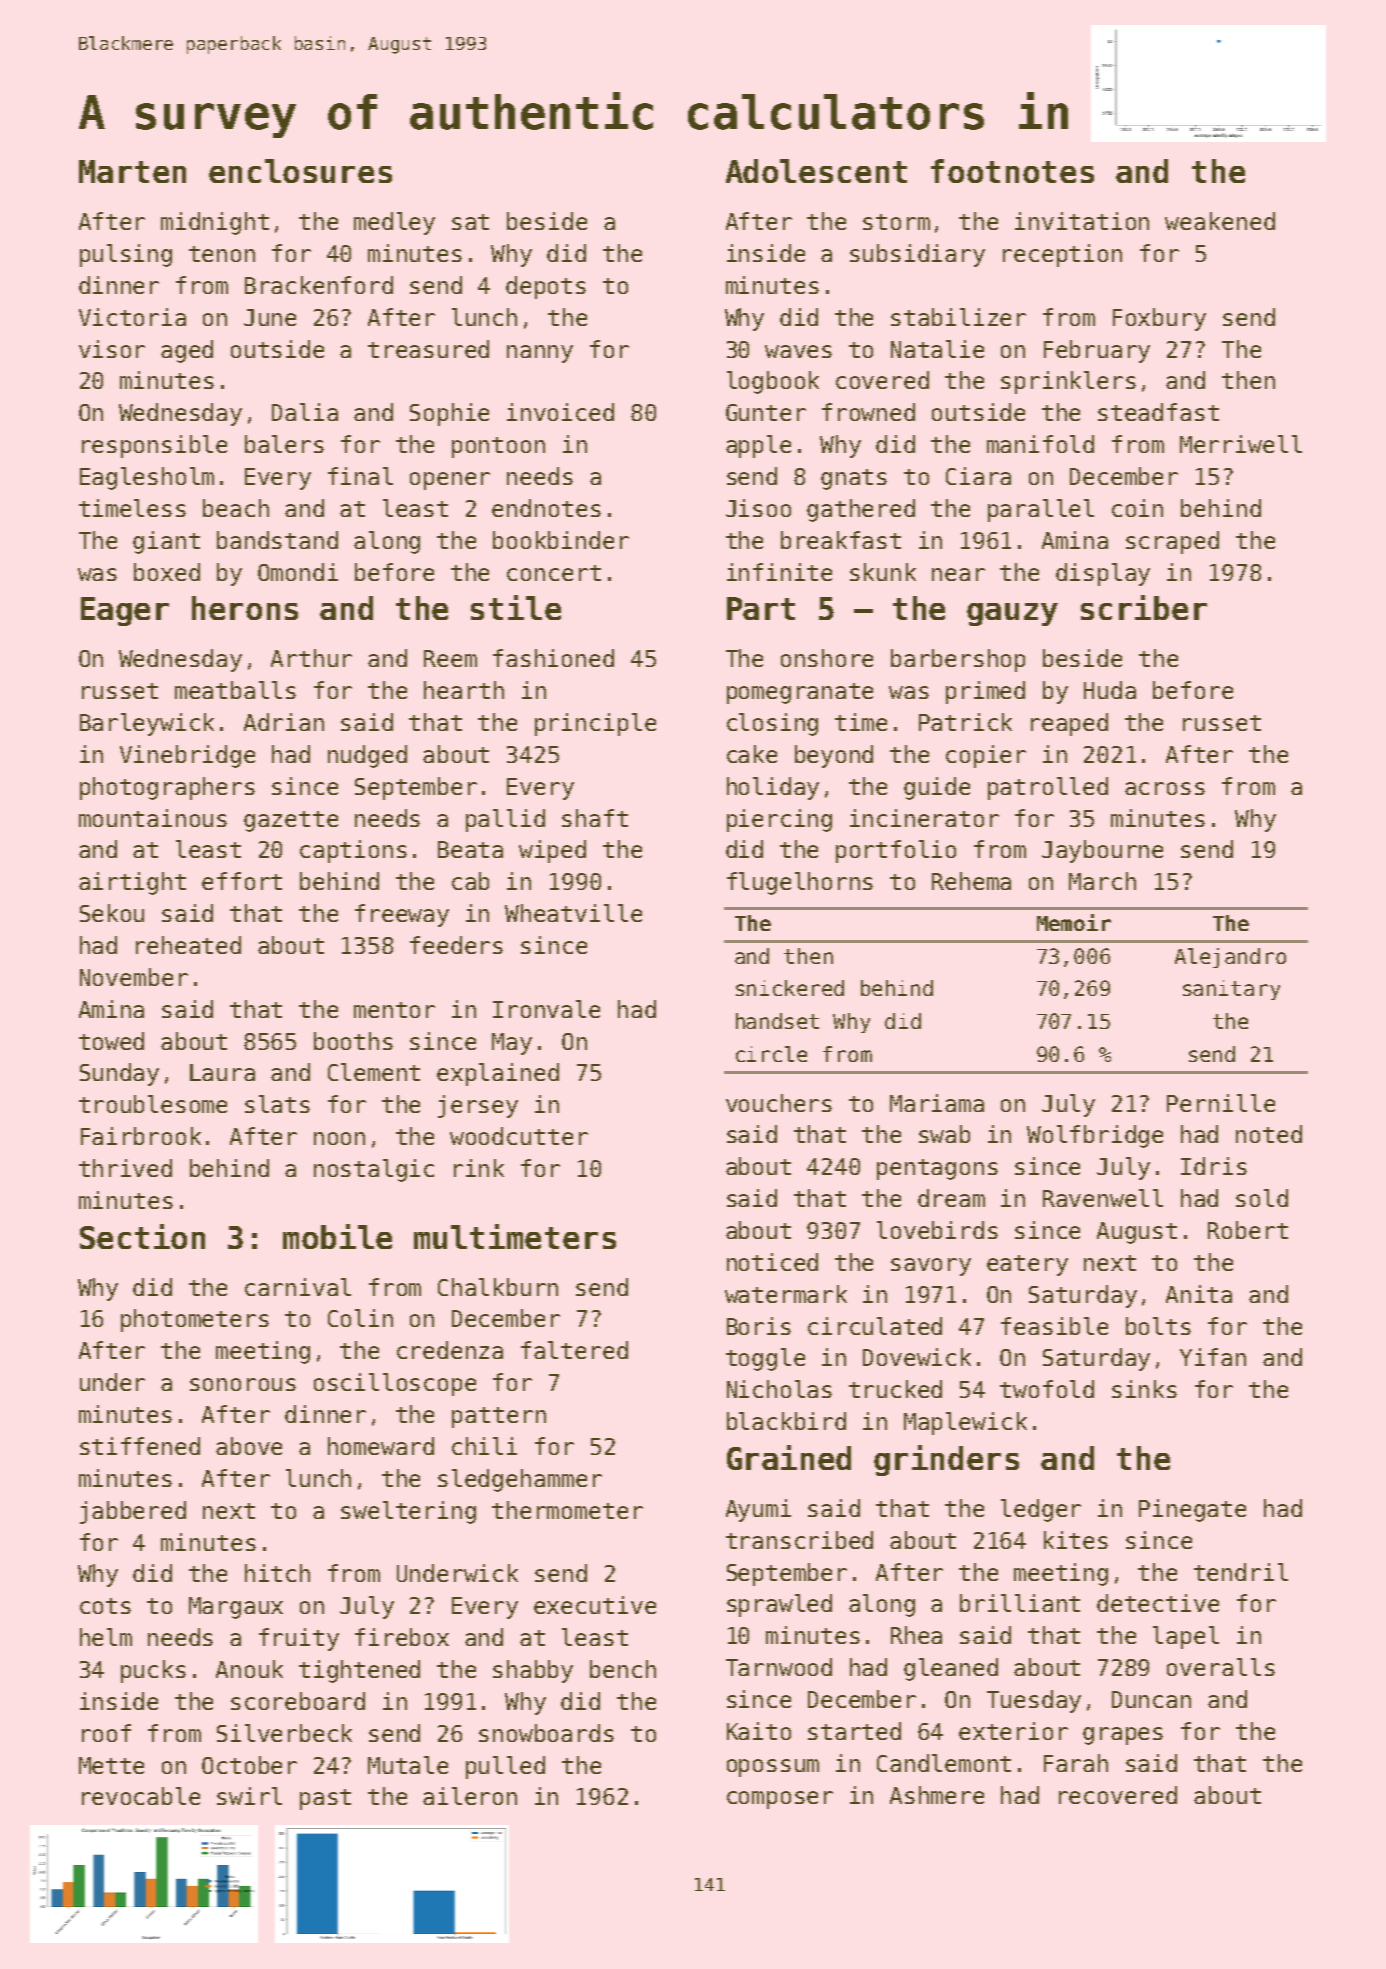 This screenshot has height=1969, width=1386. What do you see at coordinates (106, 1637) in the screenshot?
I see `helm` at bounding box center [106, 1637].
